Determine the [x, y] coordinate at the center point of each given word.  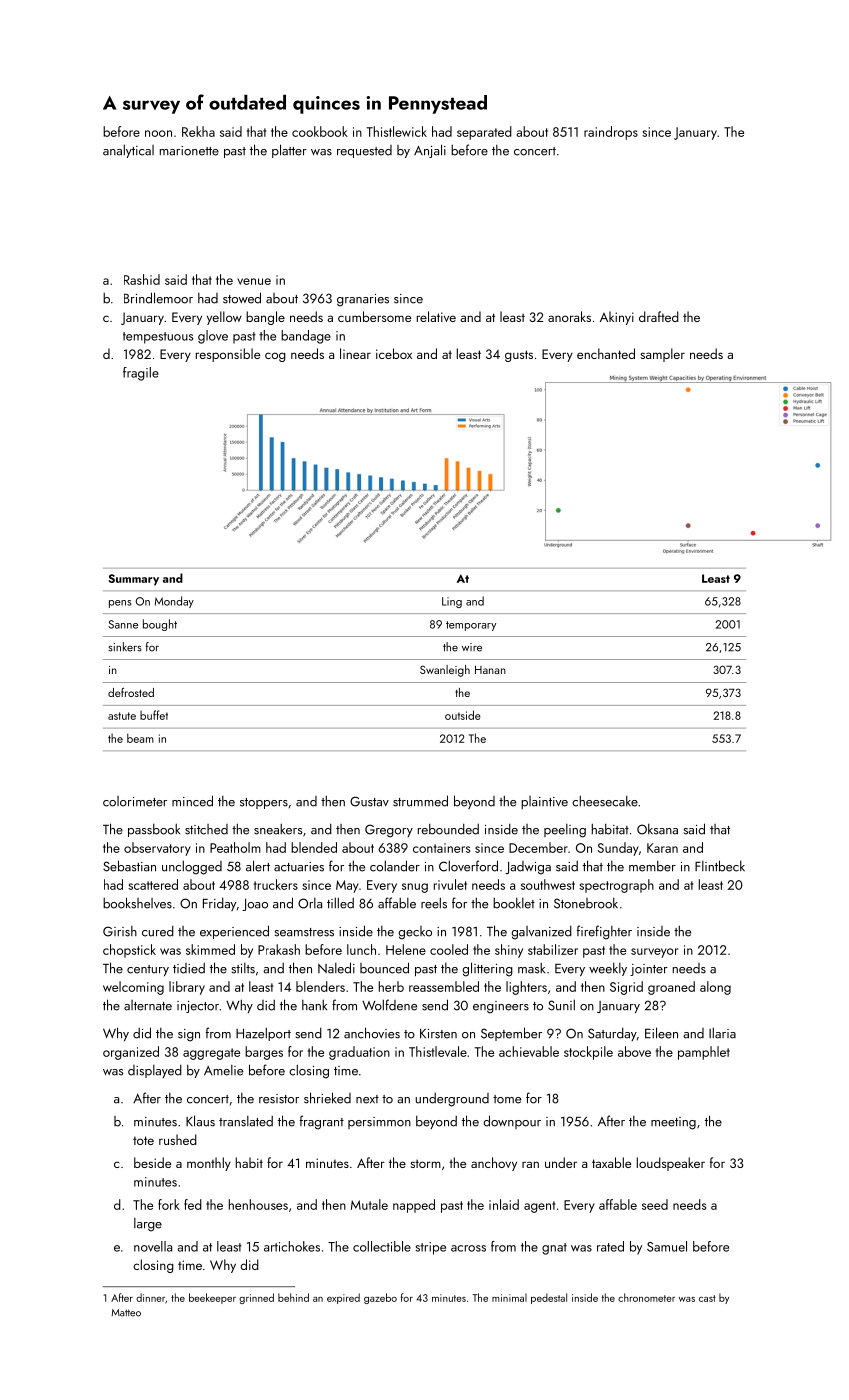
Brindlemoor [158, 298]
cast [707, 1298]
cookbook [320, 131]
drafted [659, 316]
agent [539, 1207]
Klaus [200, 1121]
